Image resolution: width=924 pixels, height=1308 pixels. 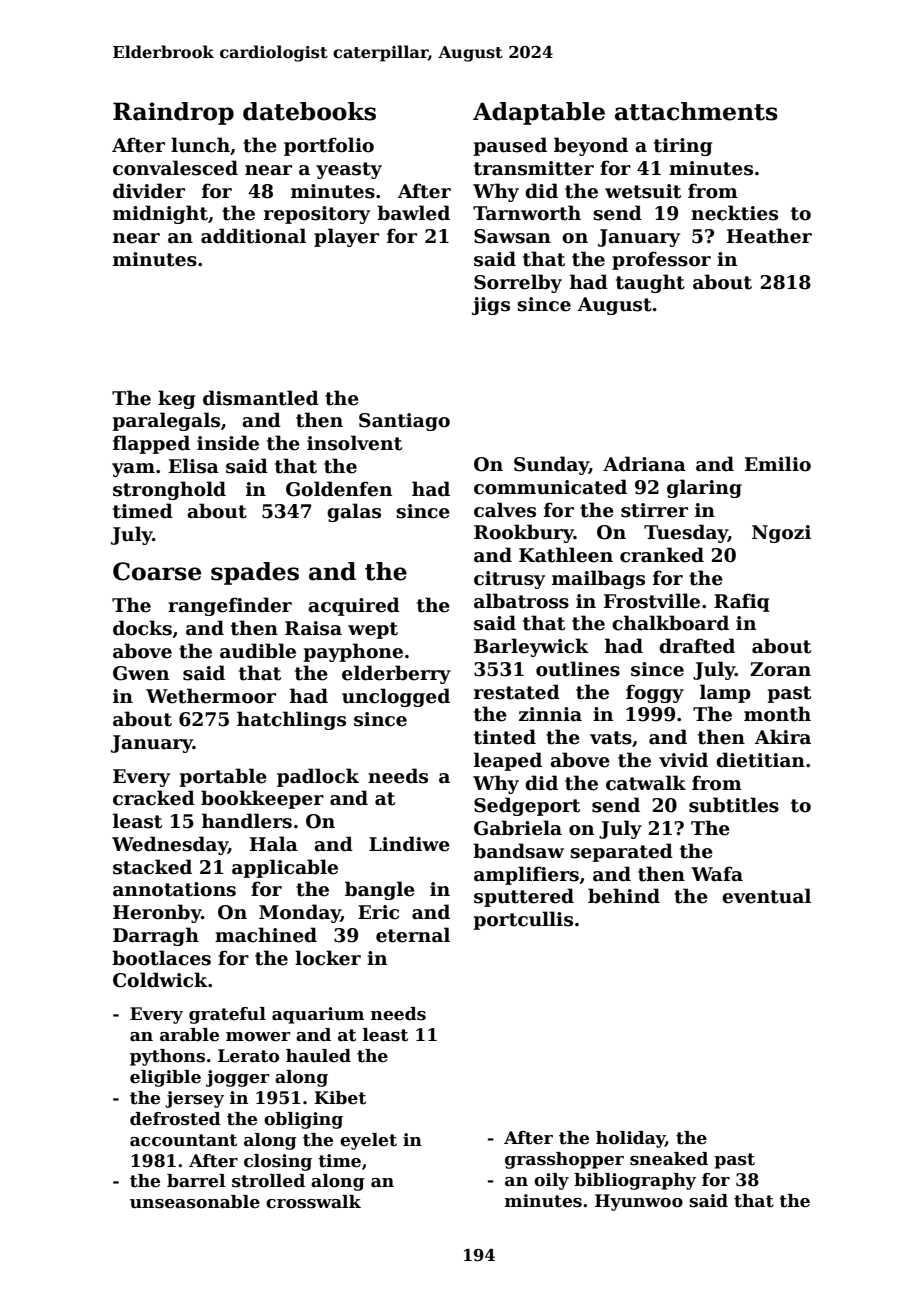 What do you see at coordinates (404, 422) in the screenshot?
I see `Santiago` at bounding box center [404, 422].
